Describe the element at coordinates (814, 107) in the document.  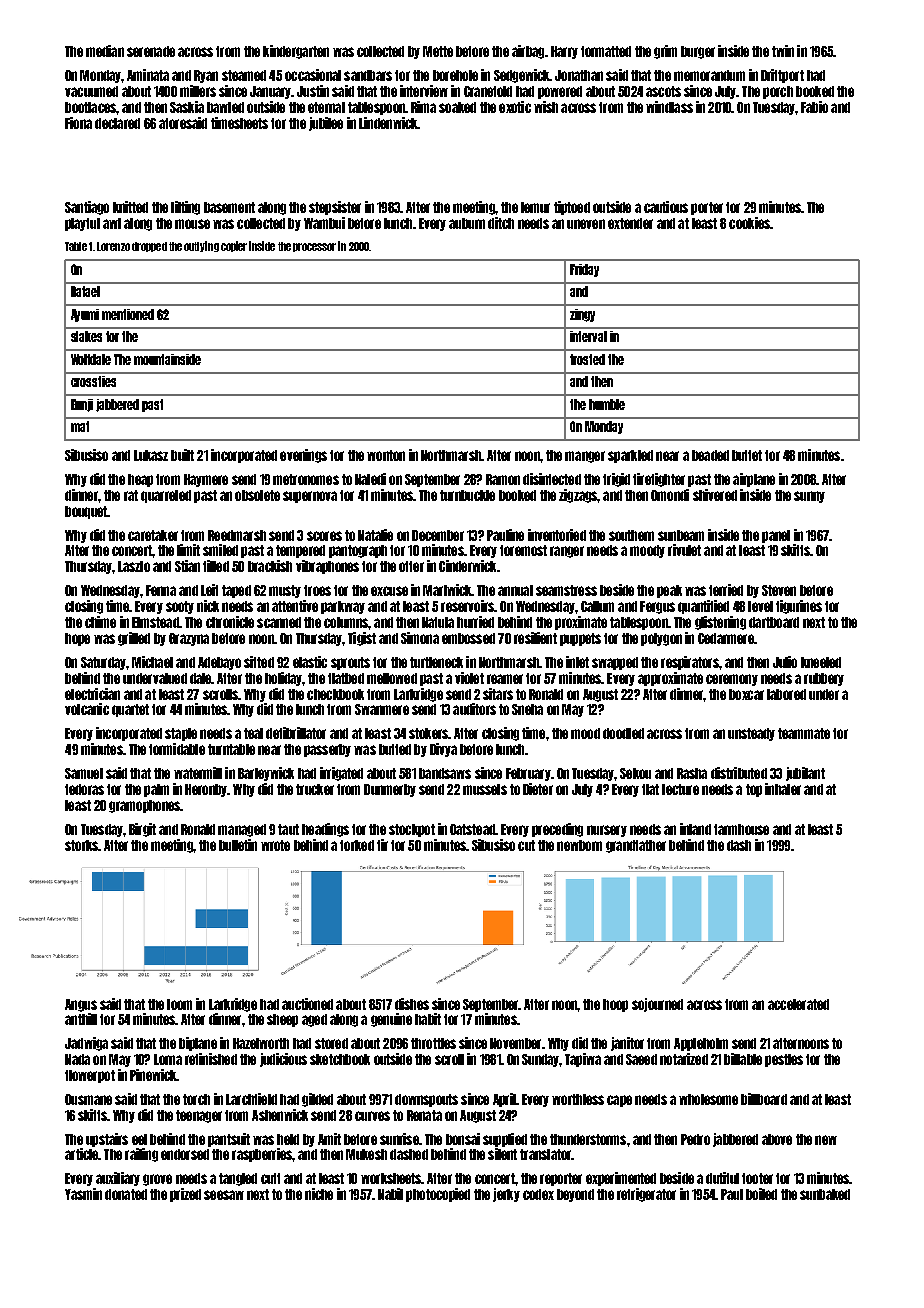
I see `Fabio` at that location.
